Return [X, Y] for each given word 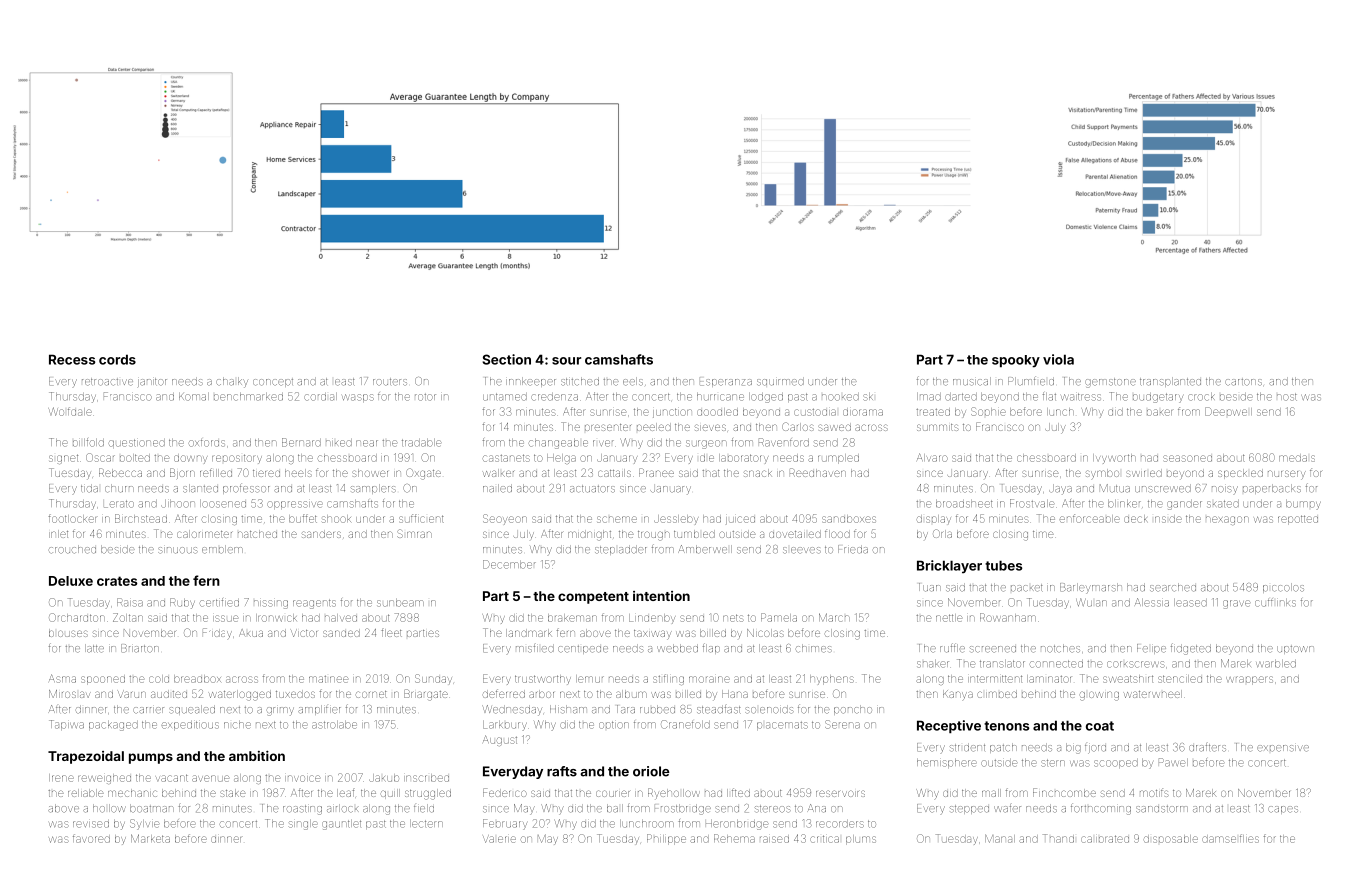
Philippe [666, 839]
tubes [1003, 565]
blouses [68, 633]
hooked [840, 397]
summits [938, 427]
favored [91, 838]
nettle [949, 618]
